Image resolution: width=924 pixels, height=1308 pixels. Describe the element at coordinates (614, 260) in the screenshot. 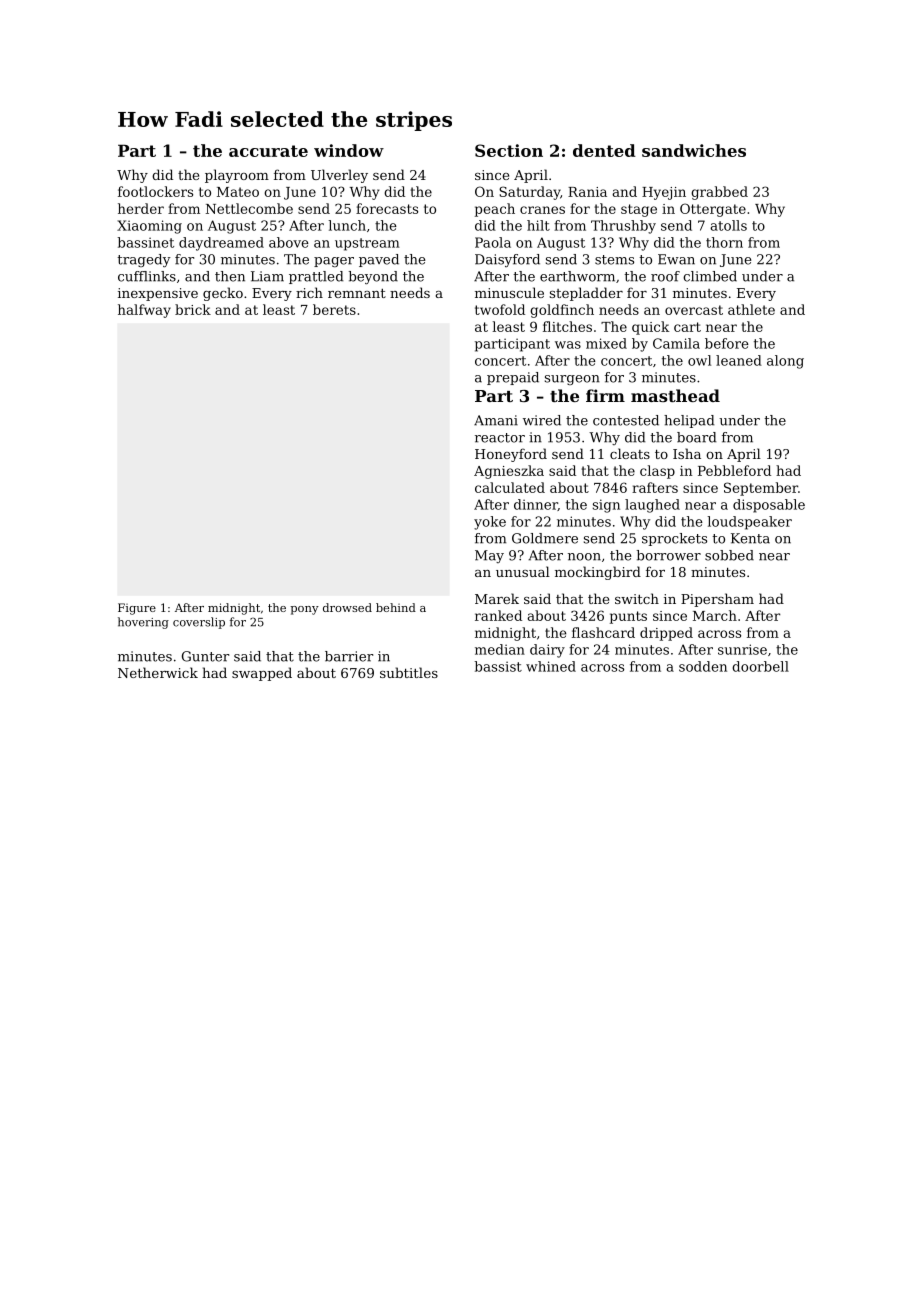

I see `stems` at that location.
